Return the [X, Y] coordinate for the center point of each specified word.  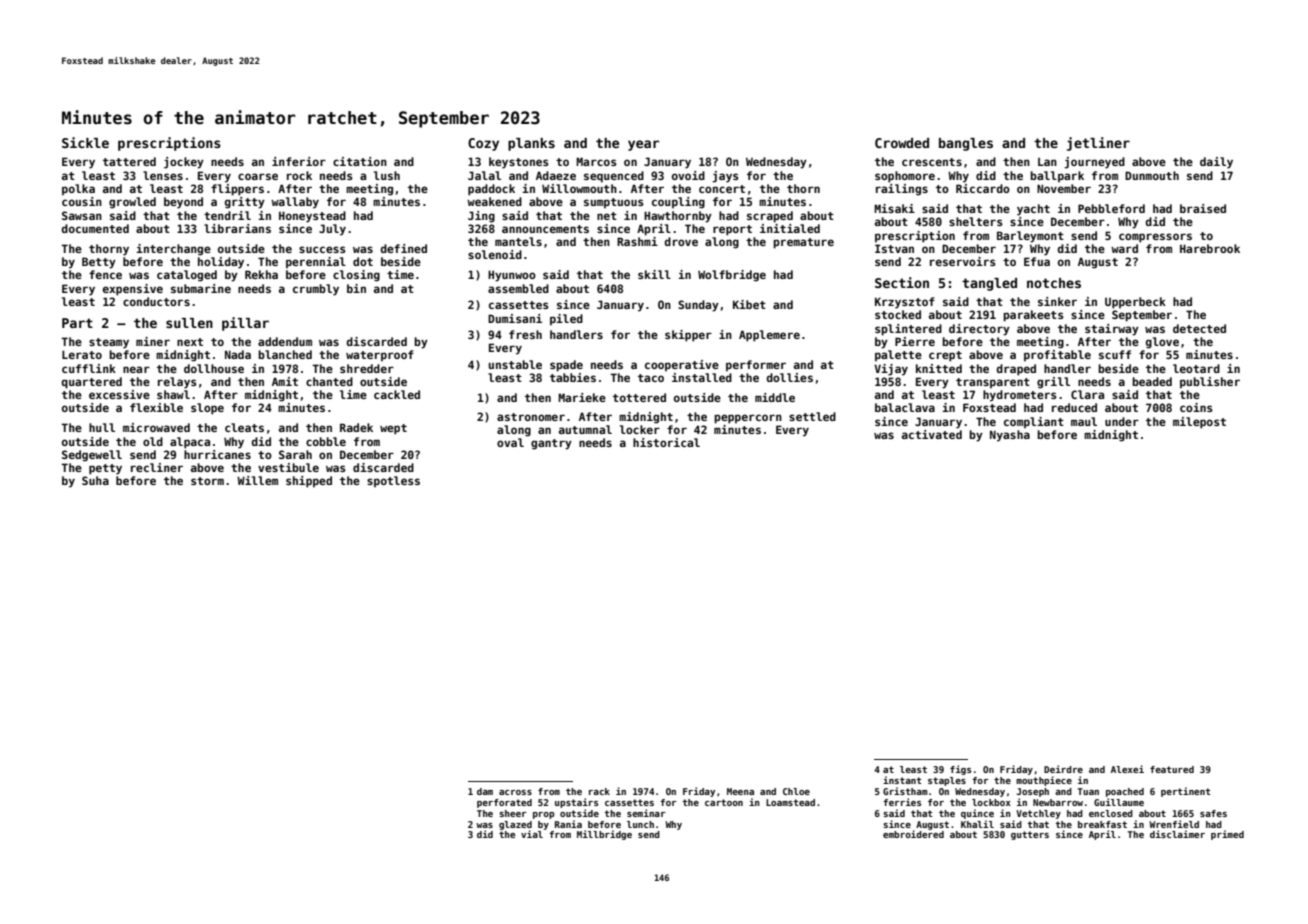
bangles [966, 144]
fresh [525, 334]
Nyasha [1010, 436]
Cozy [483, 144]
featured [1172, 769]
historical [666, 442]
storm [207, 481]
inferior [299, 161]
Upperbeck [1135, 303]
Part [77, 323]
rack [599, 791]
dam [485, 791]
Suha [95, 480]
